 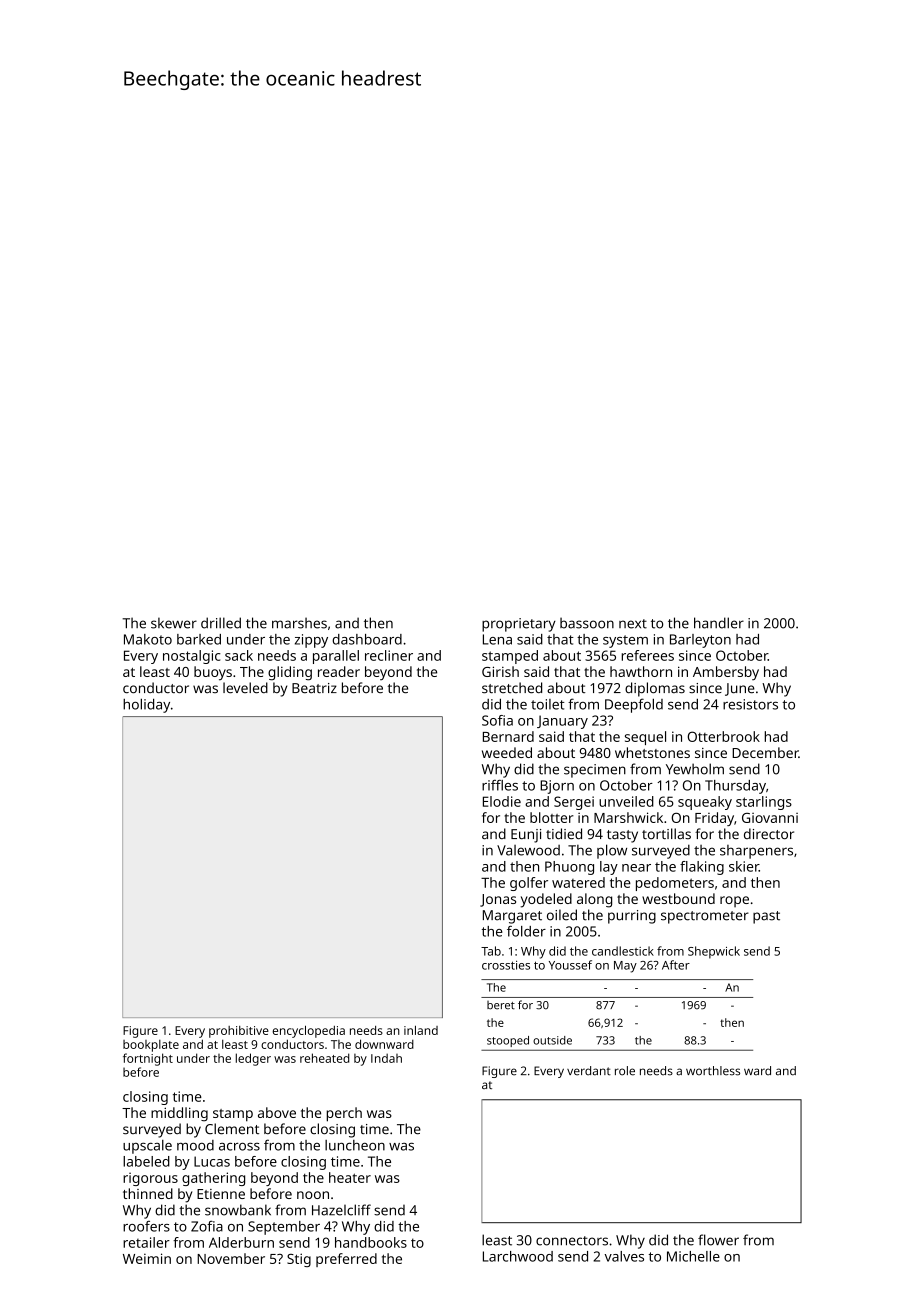 What do you see at coordinates (151, 1046) in the page?
I see `bookplate` at bounding box center [151, 1046].
